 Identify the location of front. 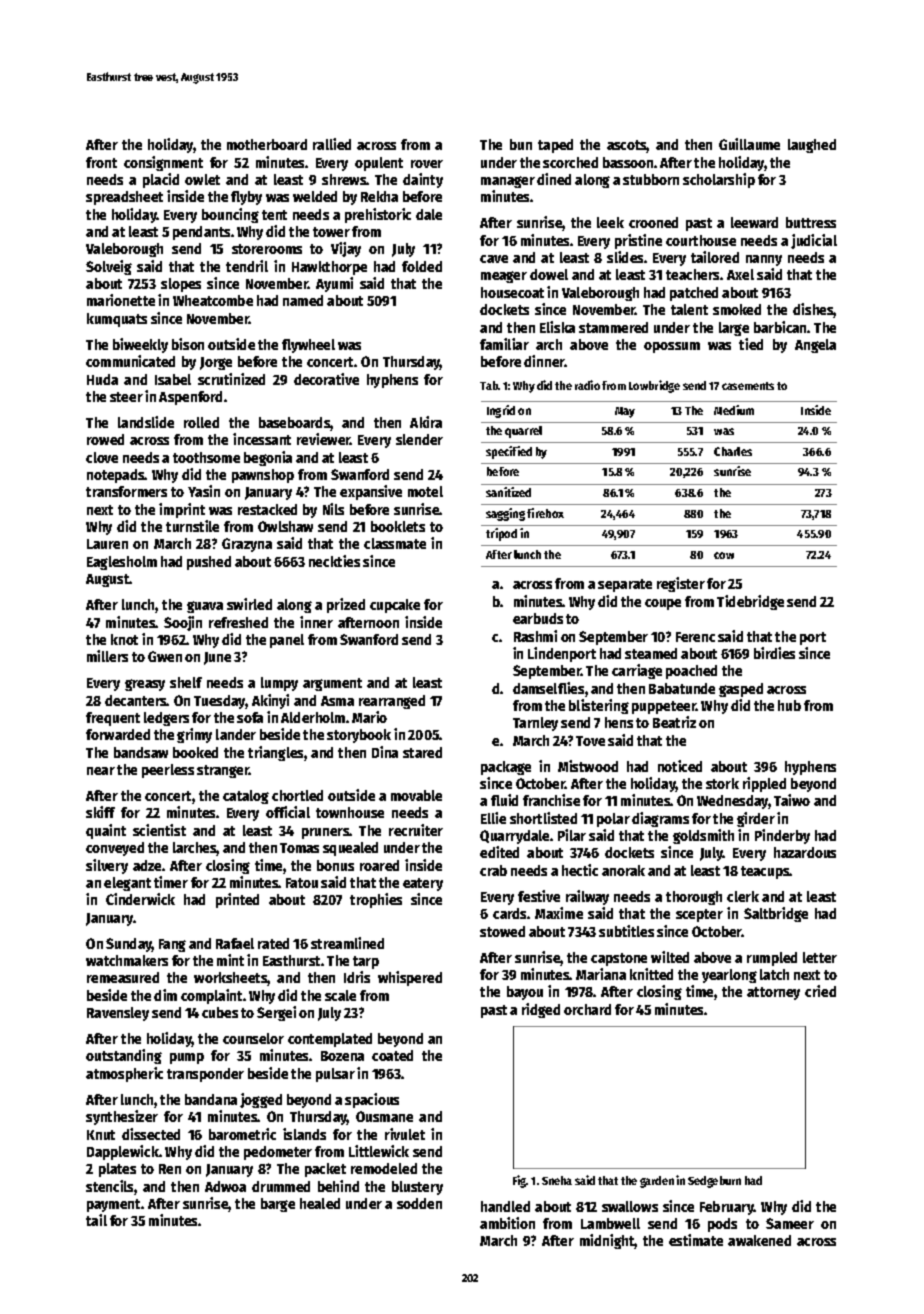
(101, 162).
